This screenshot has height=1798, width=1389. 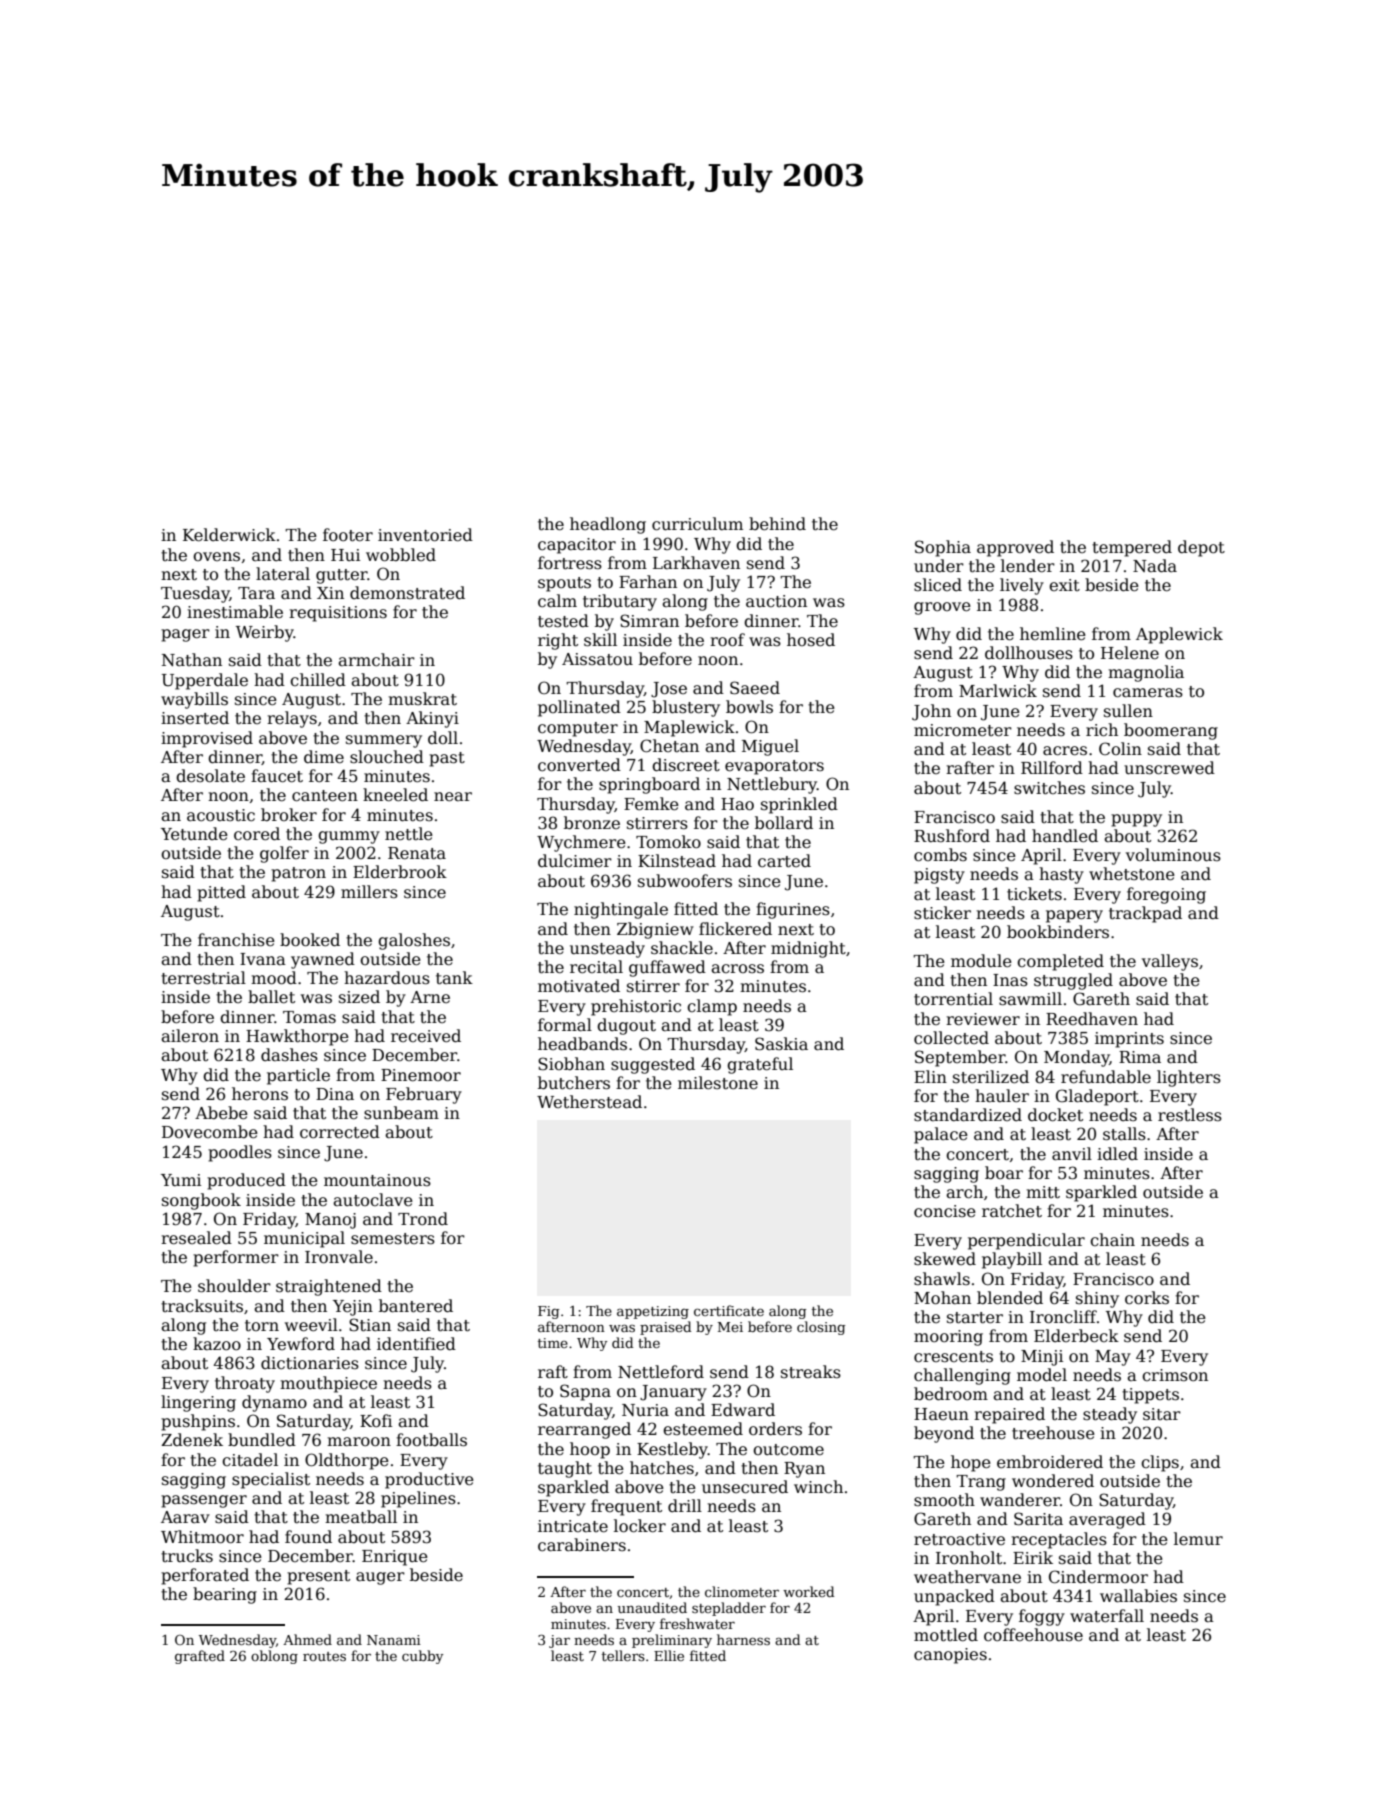 I want to click on anvil, so click(x=1072, y=1154).
